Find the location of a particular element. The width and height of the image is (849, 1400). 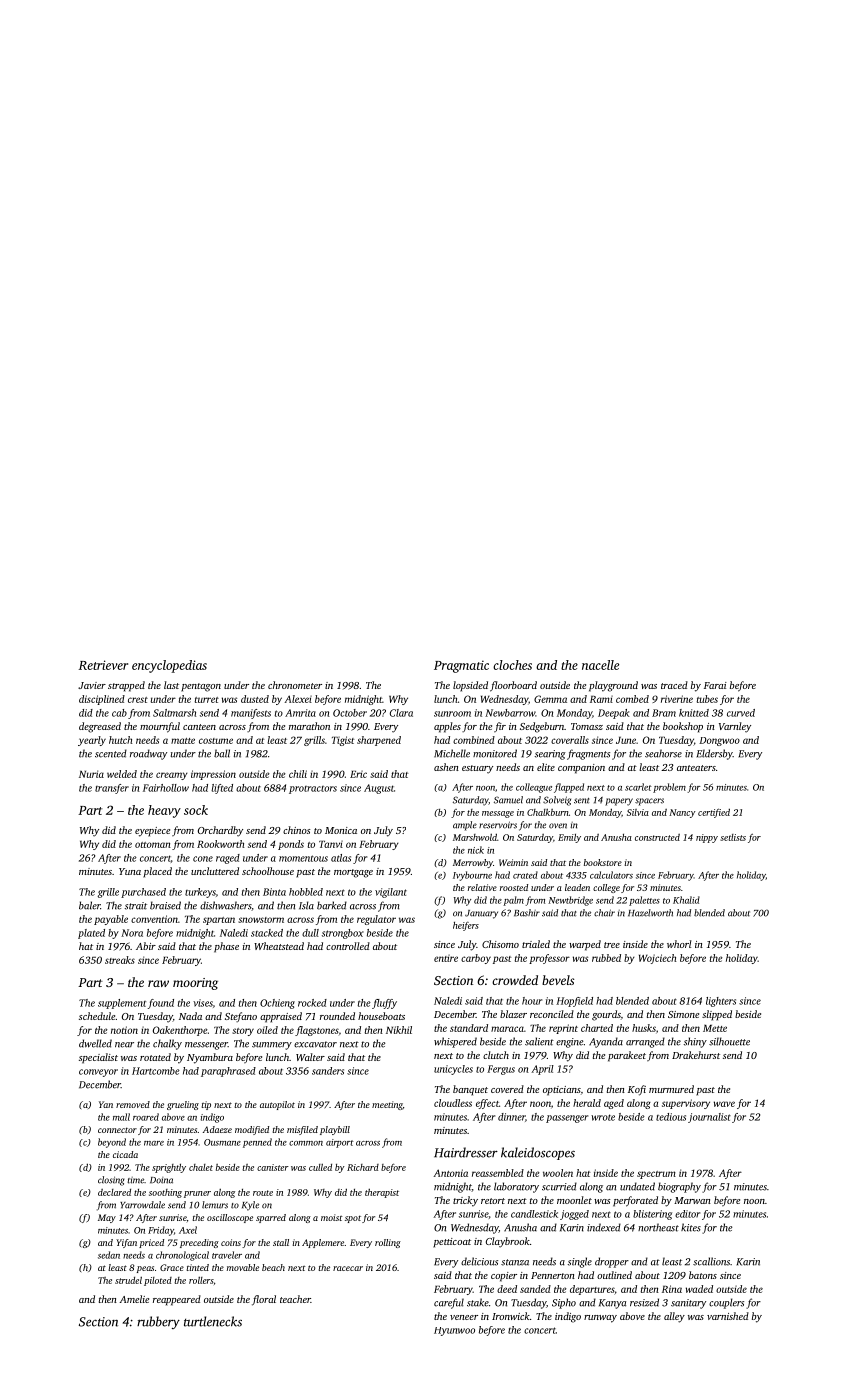

careful is located at coordinates (449, 1303).
